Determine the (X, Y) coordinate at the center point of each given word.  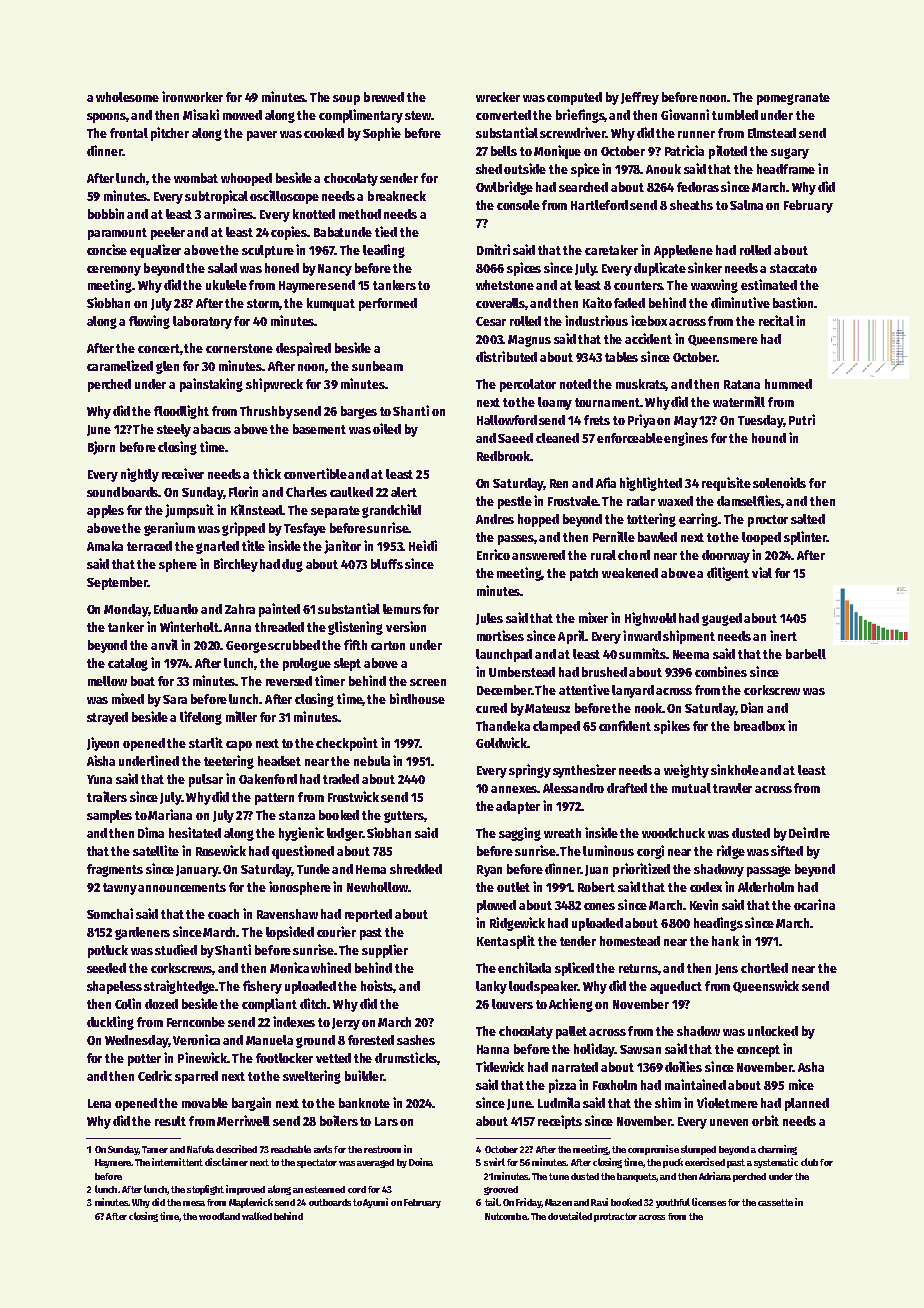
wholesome (127, 97)
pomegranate (793, 99)
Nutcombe (506, 1216)
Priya (641, 421)
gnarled (217, 547)
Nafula (200, 1149)
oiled (387, 428)
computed (574, 98)
